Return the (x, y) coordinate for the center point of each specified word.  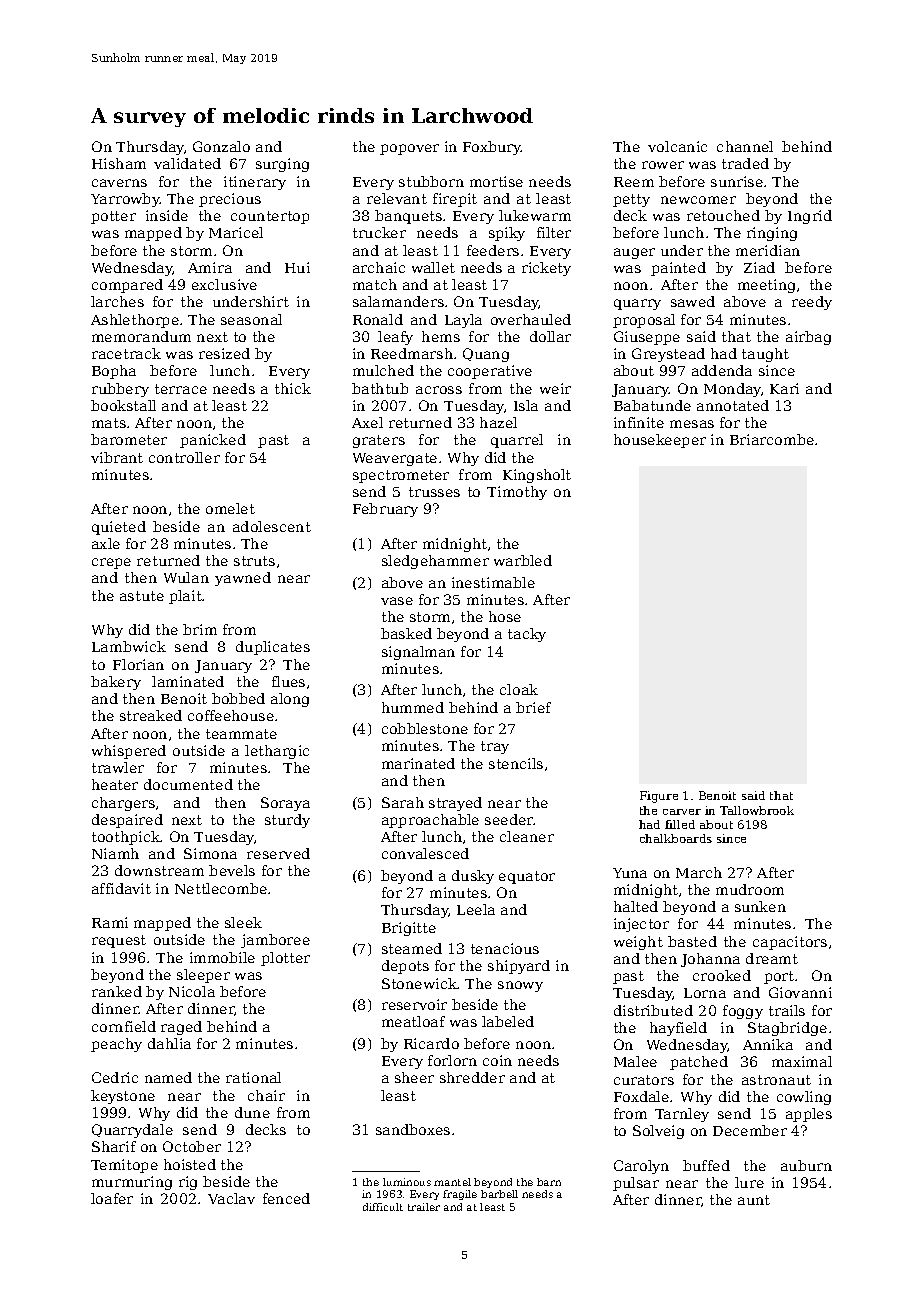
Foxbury (492, 148)
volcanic (677, 146)
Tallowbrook (757, 810)
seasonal (251, 319)
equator (527, 877)
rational (253, 1077)
